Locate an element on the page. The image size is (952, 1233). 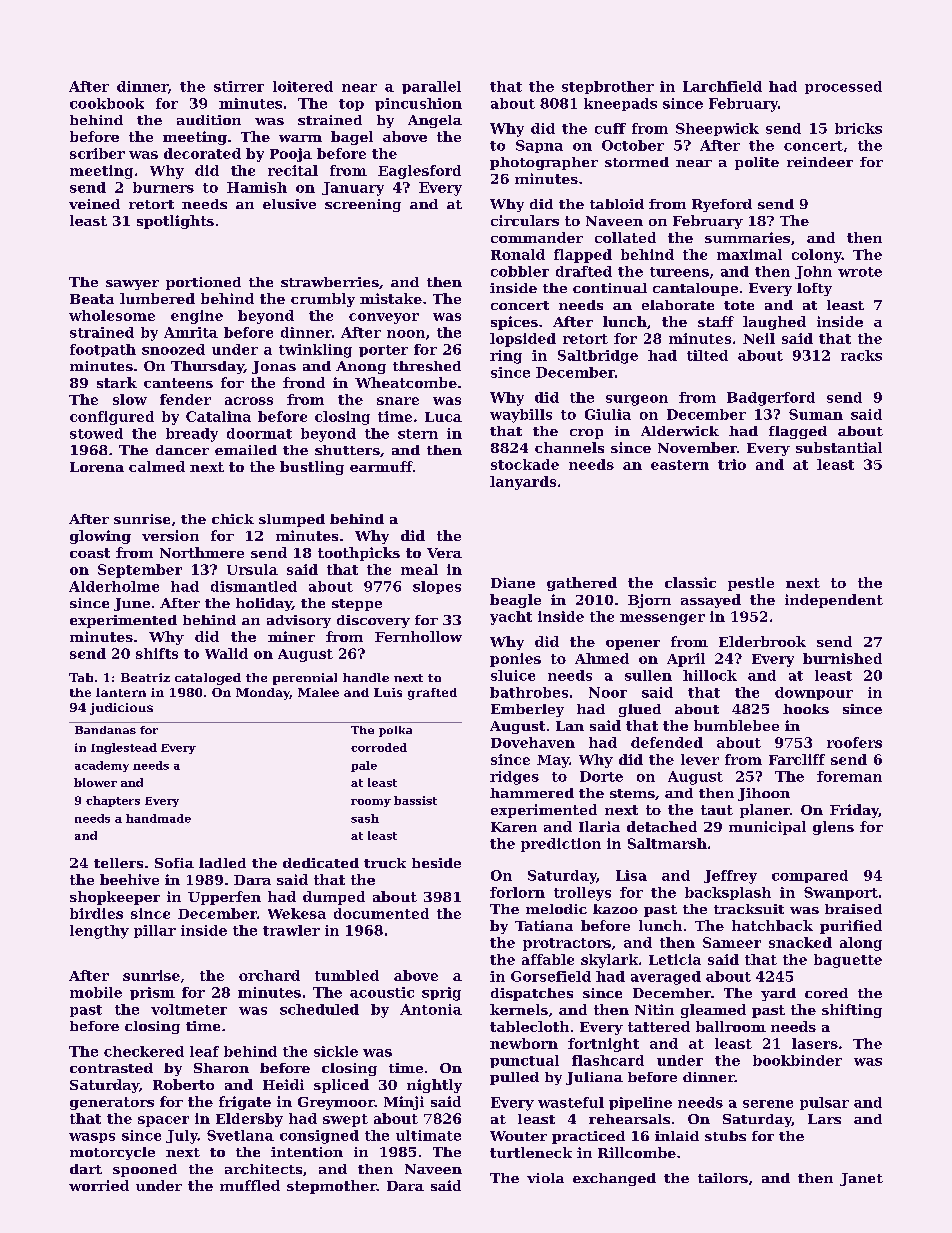
gathered is located at coordinates (582, 584).
